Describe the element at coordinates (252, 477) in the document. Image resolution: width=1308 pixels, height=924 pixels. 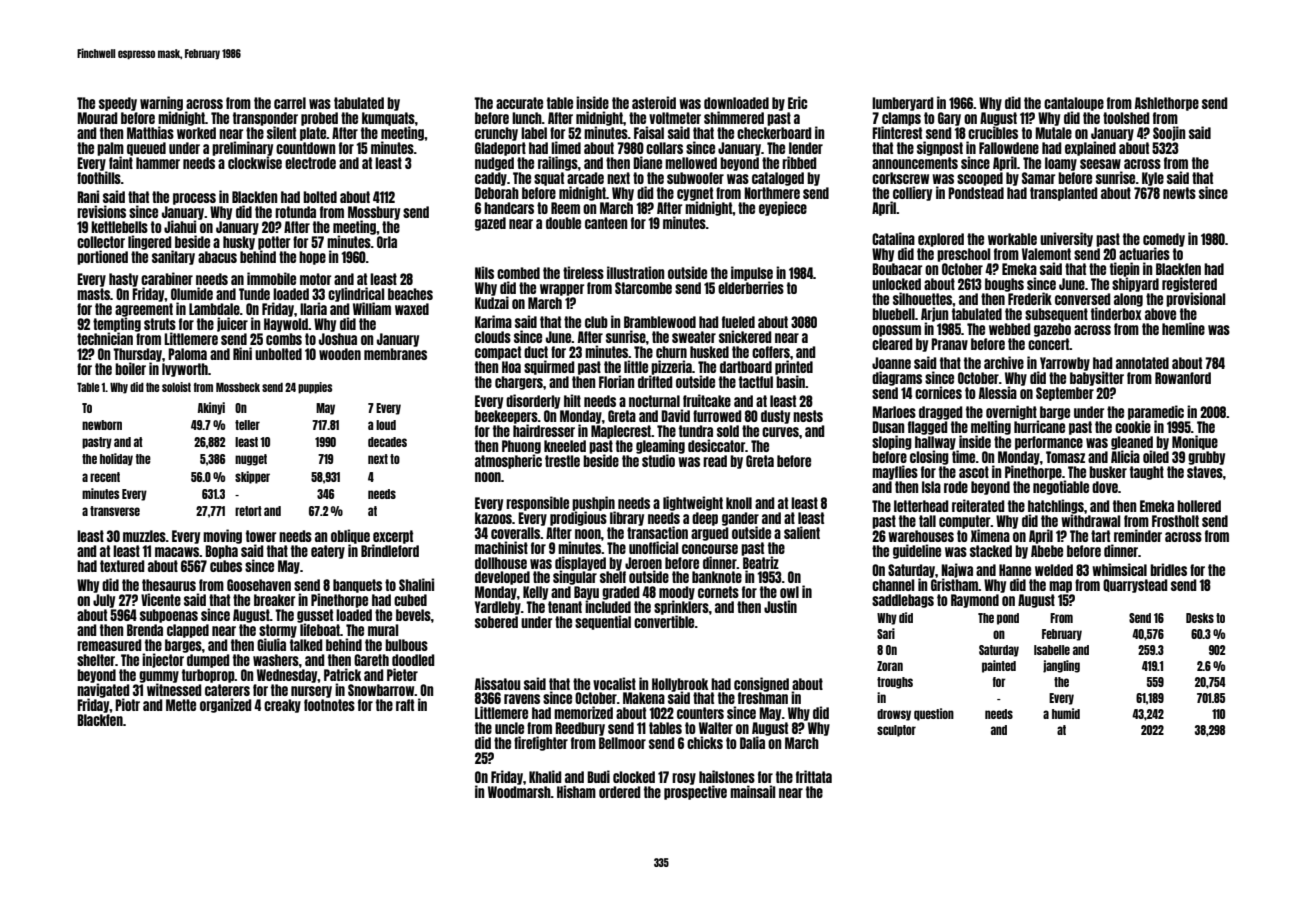
I see `skipper` at that location.
